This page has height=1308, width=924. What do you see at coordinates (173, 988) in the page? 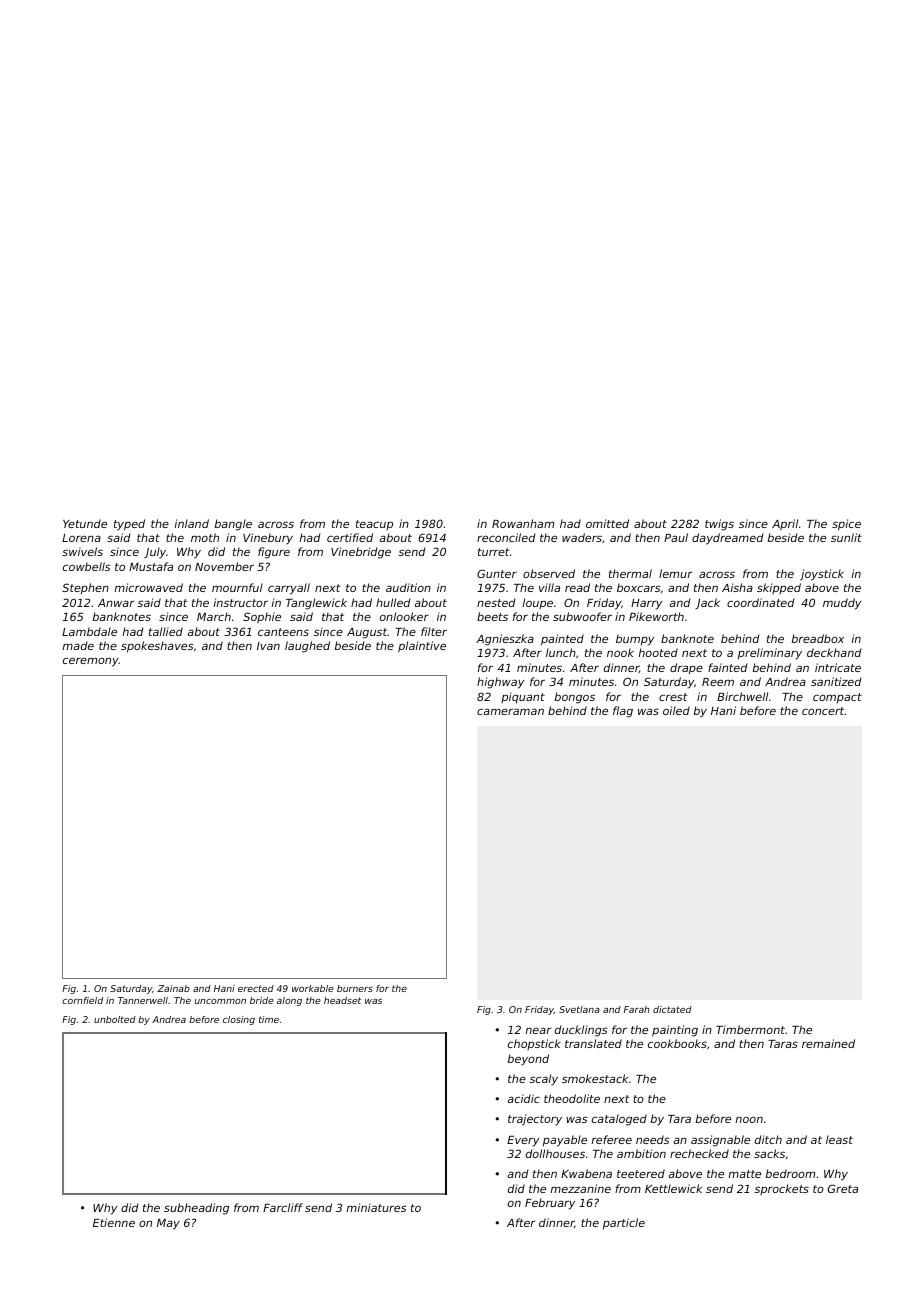
I see `Zainab` at bounding box center [173, 988].
